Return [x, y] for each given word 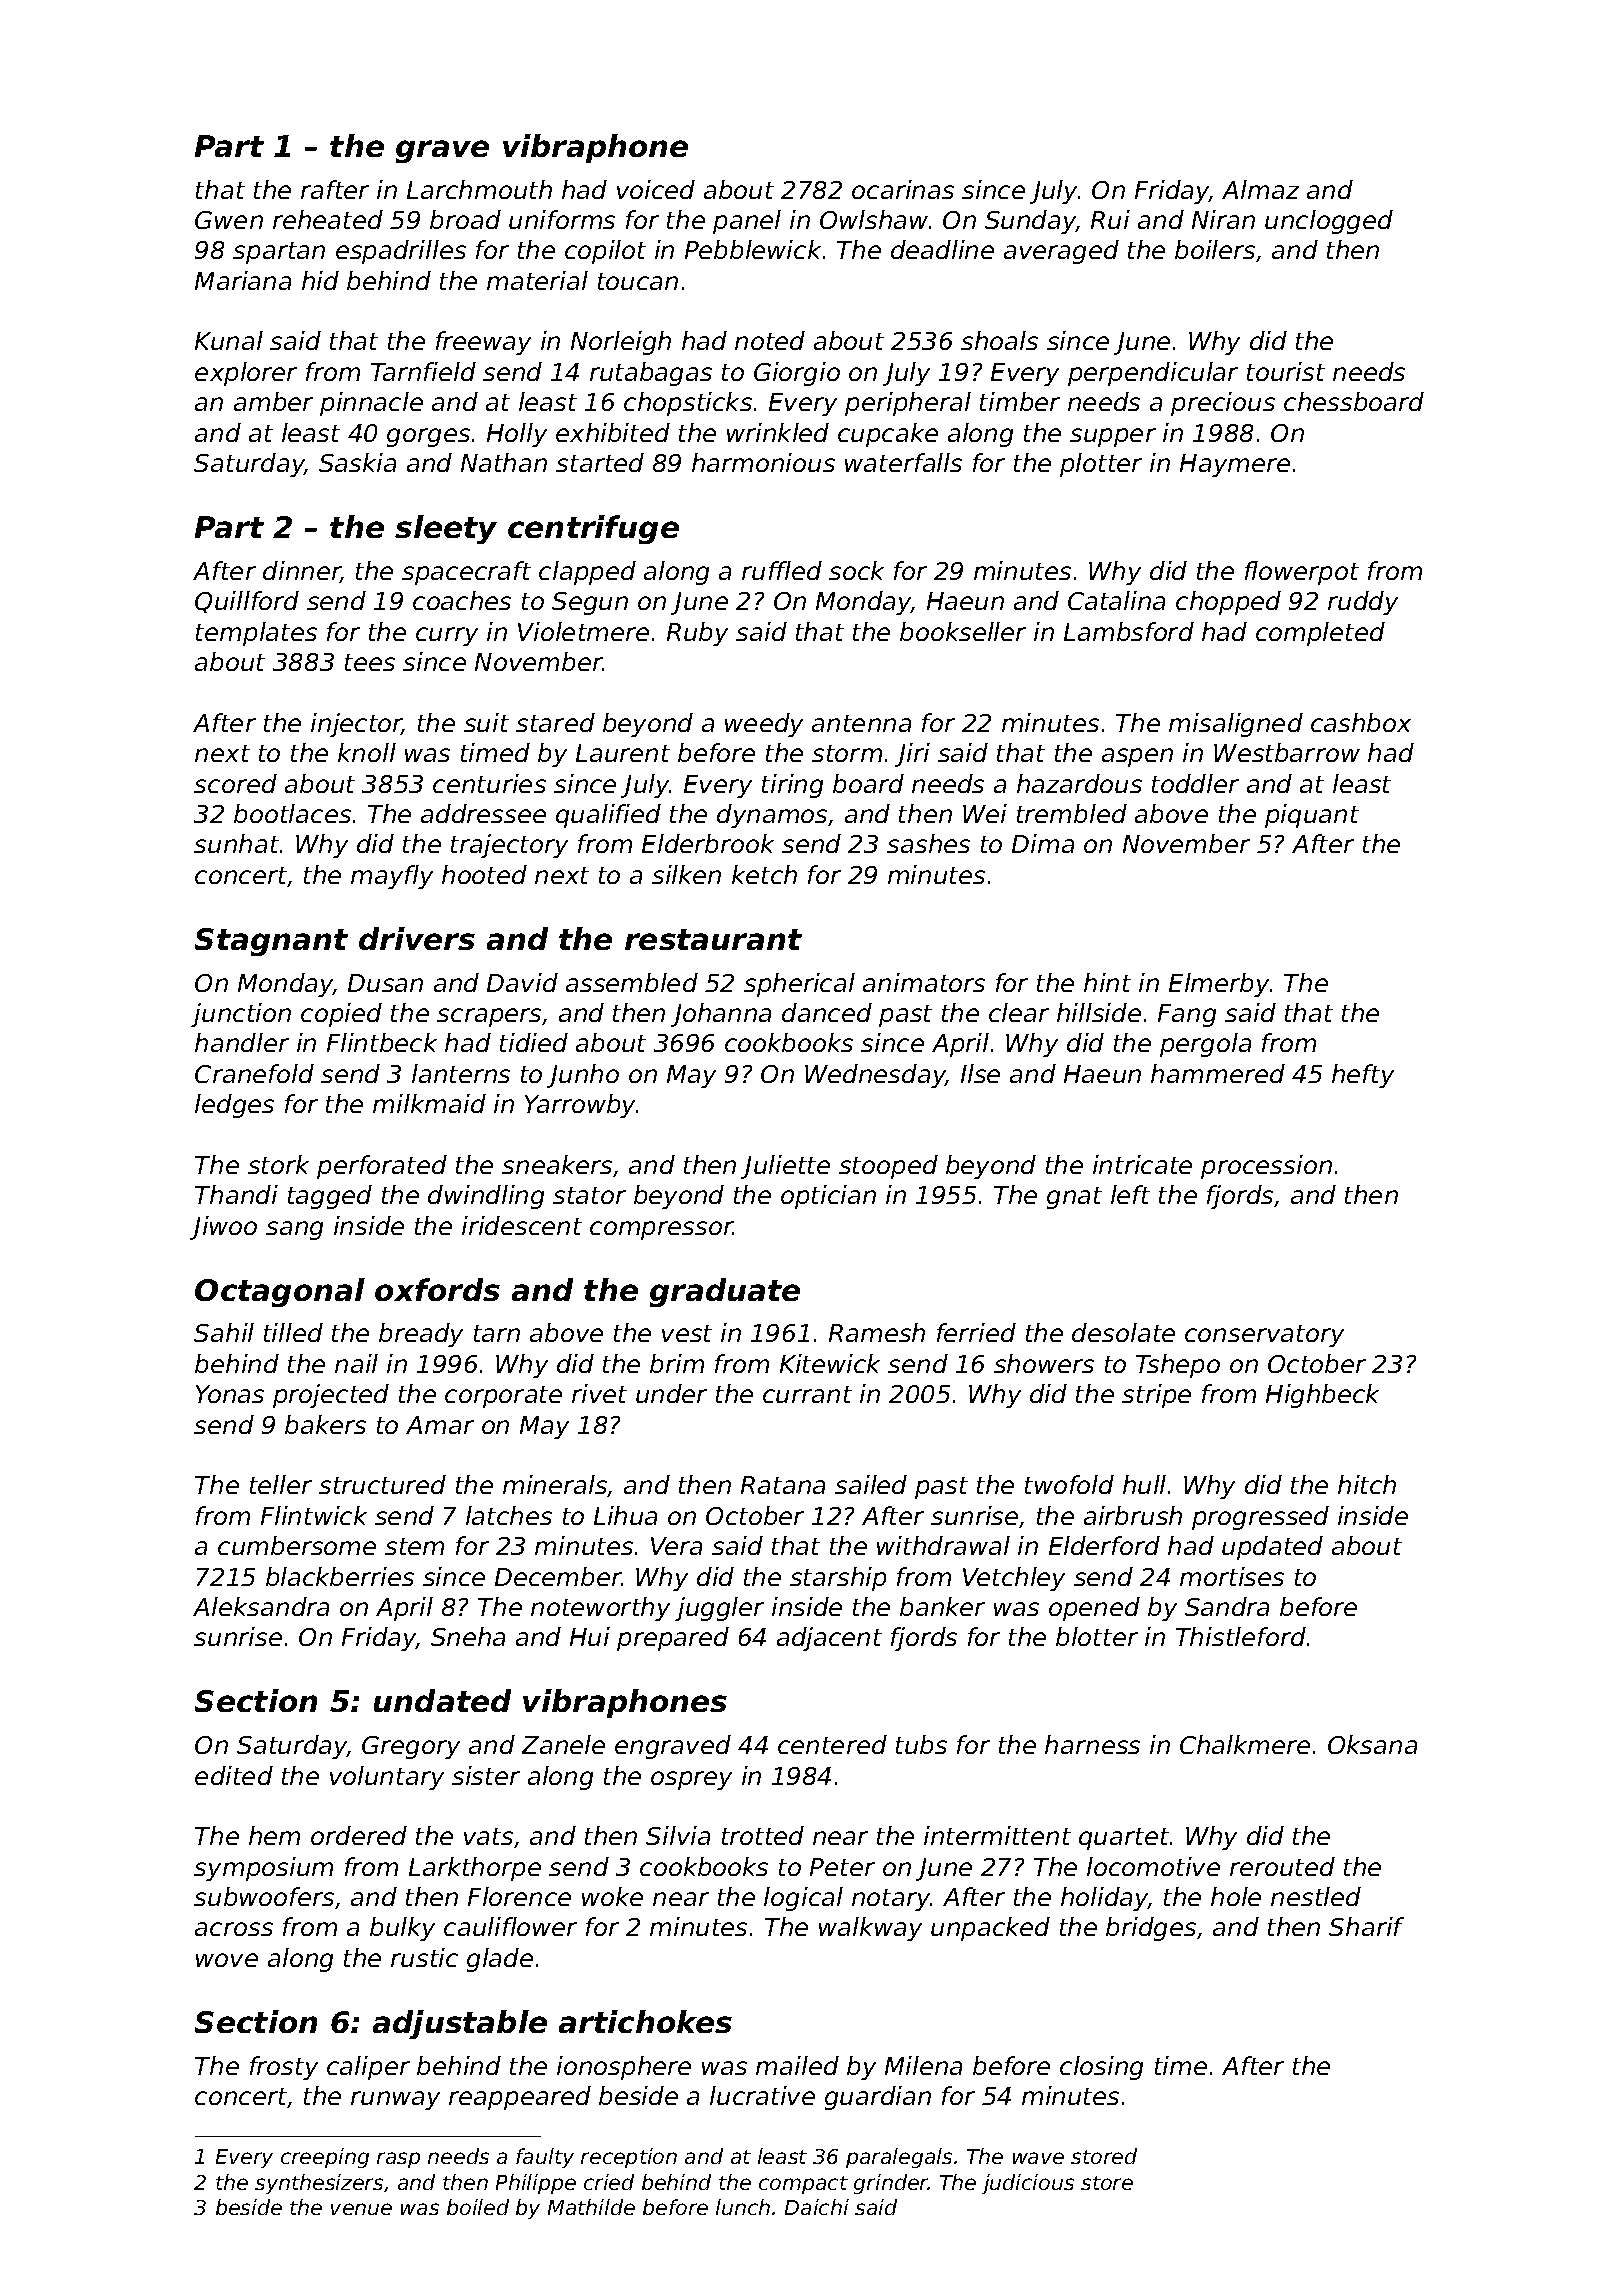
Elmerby [1219, 985]
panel [747, 222]
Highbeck [1322, 1396]
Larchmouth [479, 189]
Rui [1110, 219]
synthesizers [319, 2184]
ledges [234, 1106]
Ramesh [877, 1332]
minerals [555, 1486]
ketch [764, 874]
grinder [891, 2184]
